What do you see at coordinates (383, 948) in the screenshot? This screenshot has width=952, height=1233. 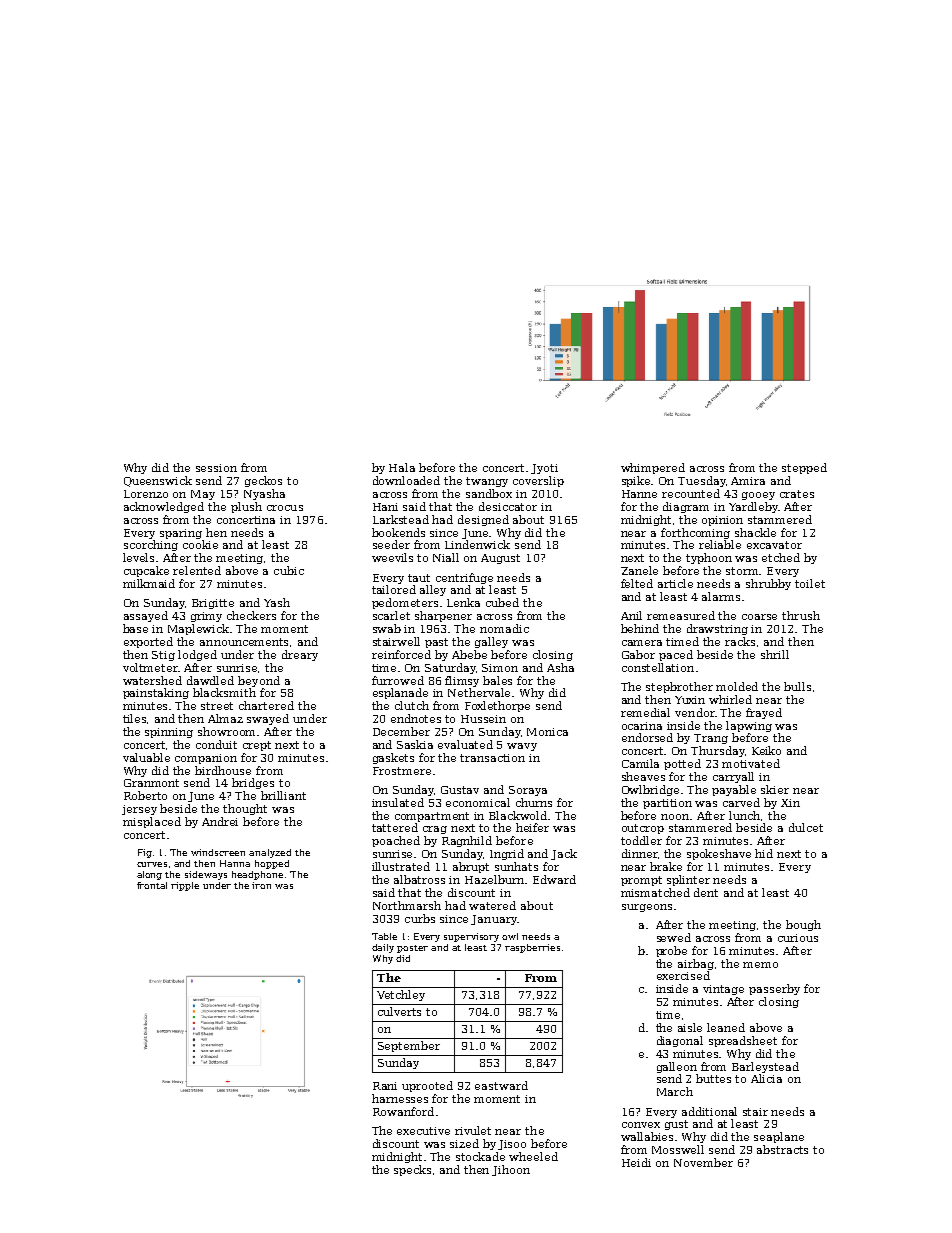 I see `daily` at bounding box center [383, 948].
